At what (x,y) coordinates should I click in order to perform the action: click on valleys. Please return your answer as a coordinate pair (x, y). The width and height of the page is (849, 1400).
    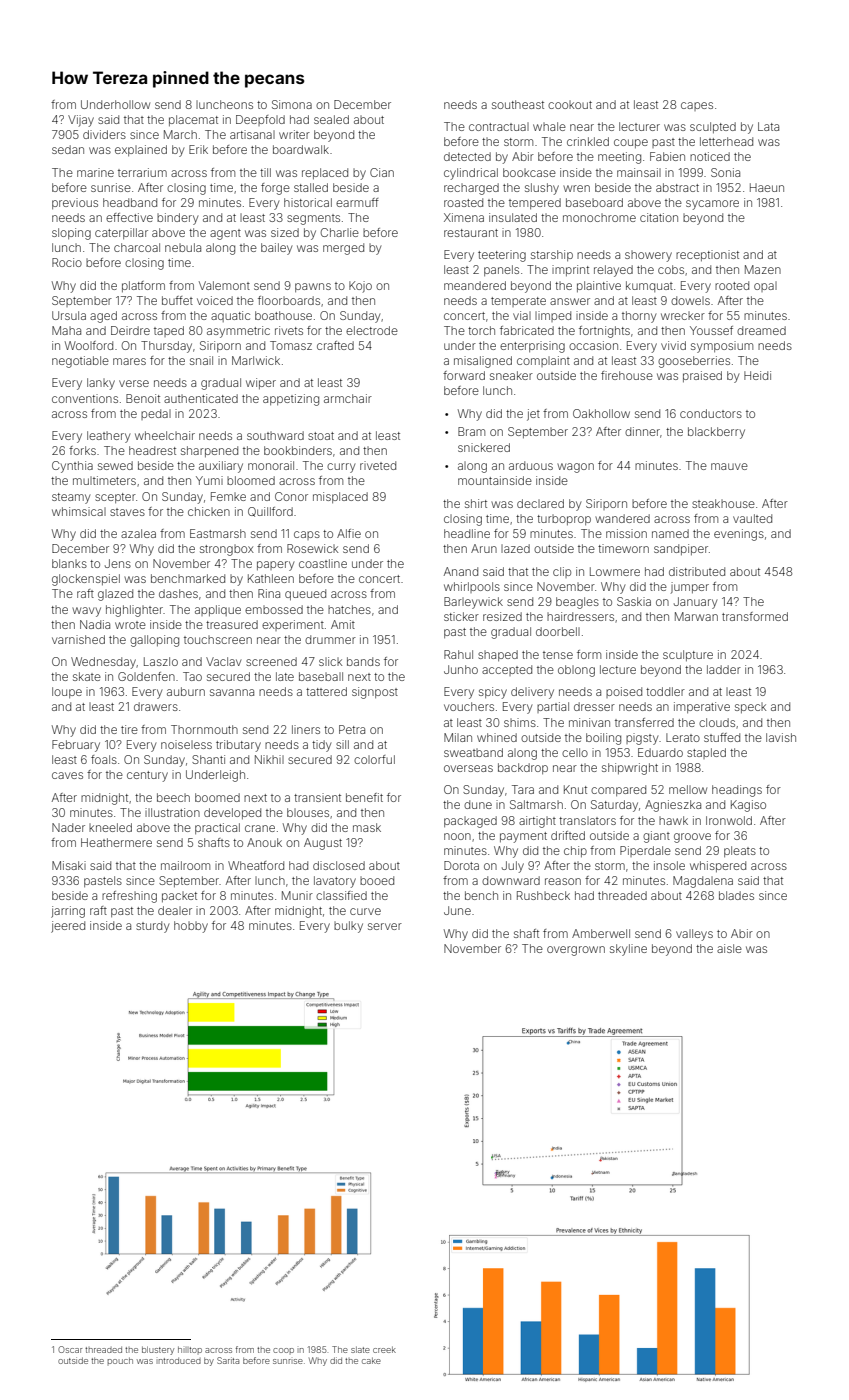
    Looking at the image, I should click on (694, 935).
